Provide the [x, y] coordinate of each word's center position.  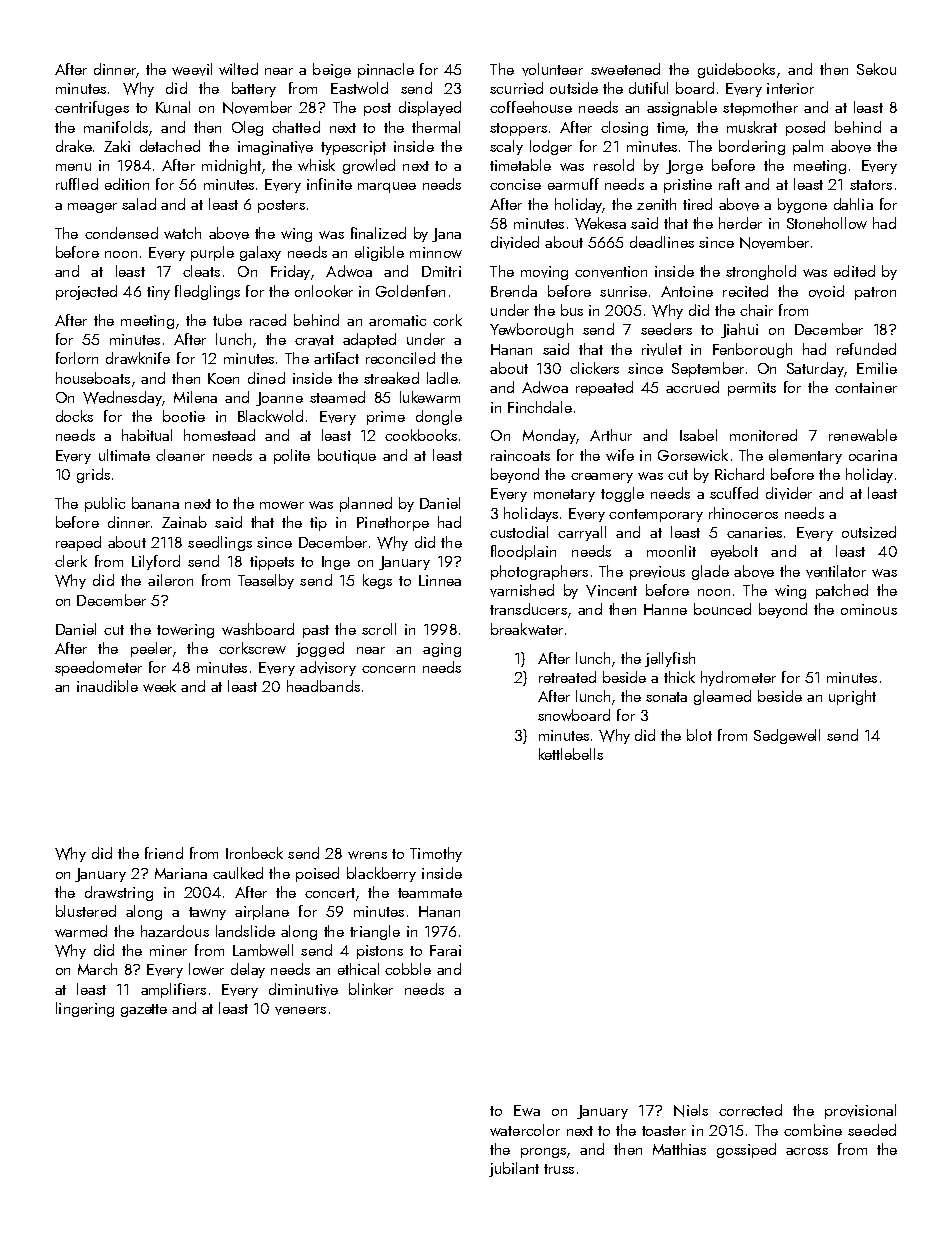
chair [756, 310]
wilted [238, 69]
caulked [238, 873]
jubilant [514, 1169]
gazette [144, 1010]
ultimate [124, 455]
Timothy [436, 854]
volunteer [552, 69]
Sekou [876, 69]
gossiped [746, 1150]
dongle [439, 417]
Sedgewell [787, 736]
